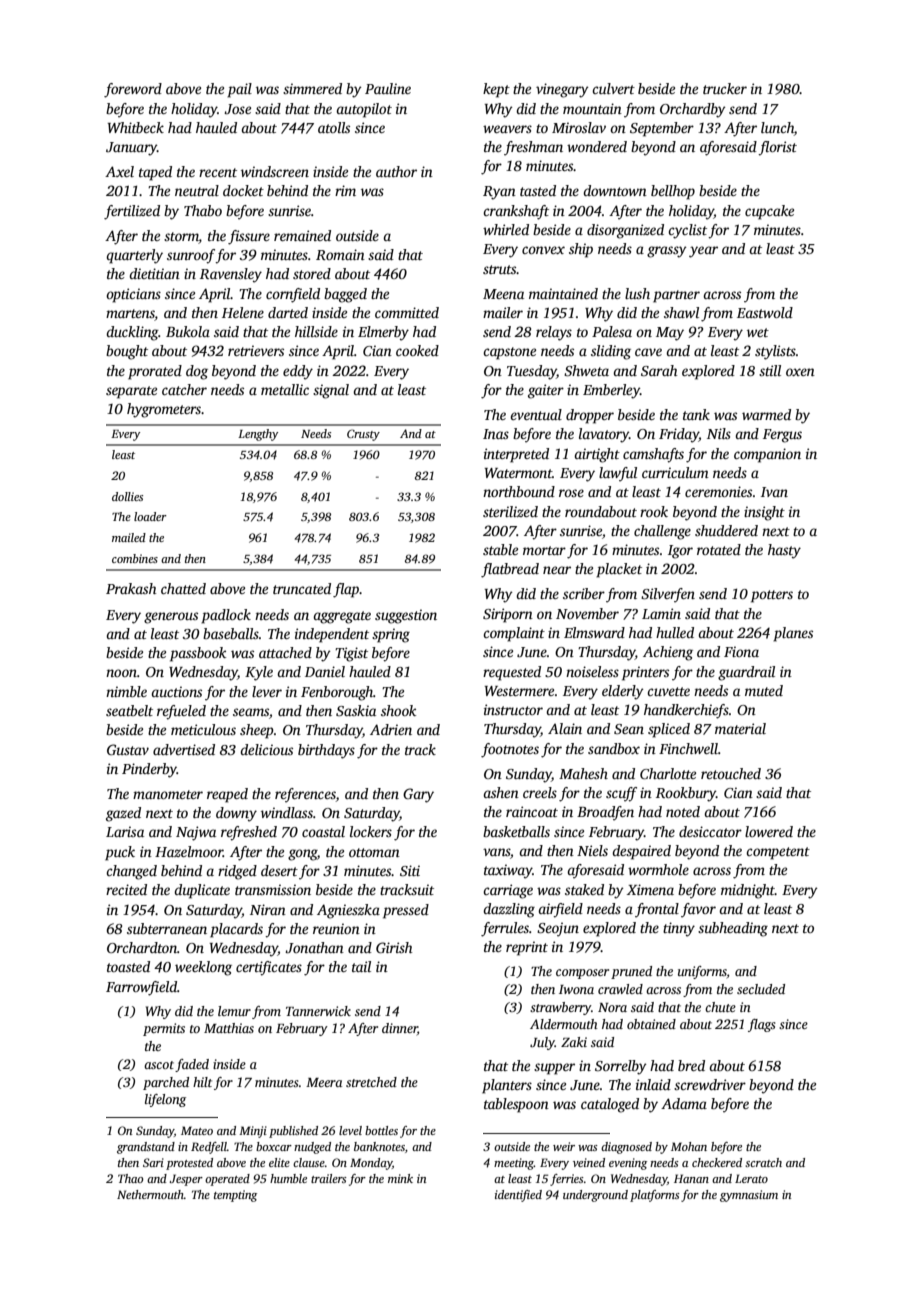 The image size is (924, 1314). I want to click on stylists, so click(775, 352).
